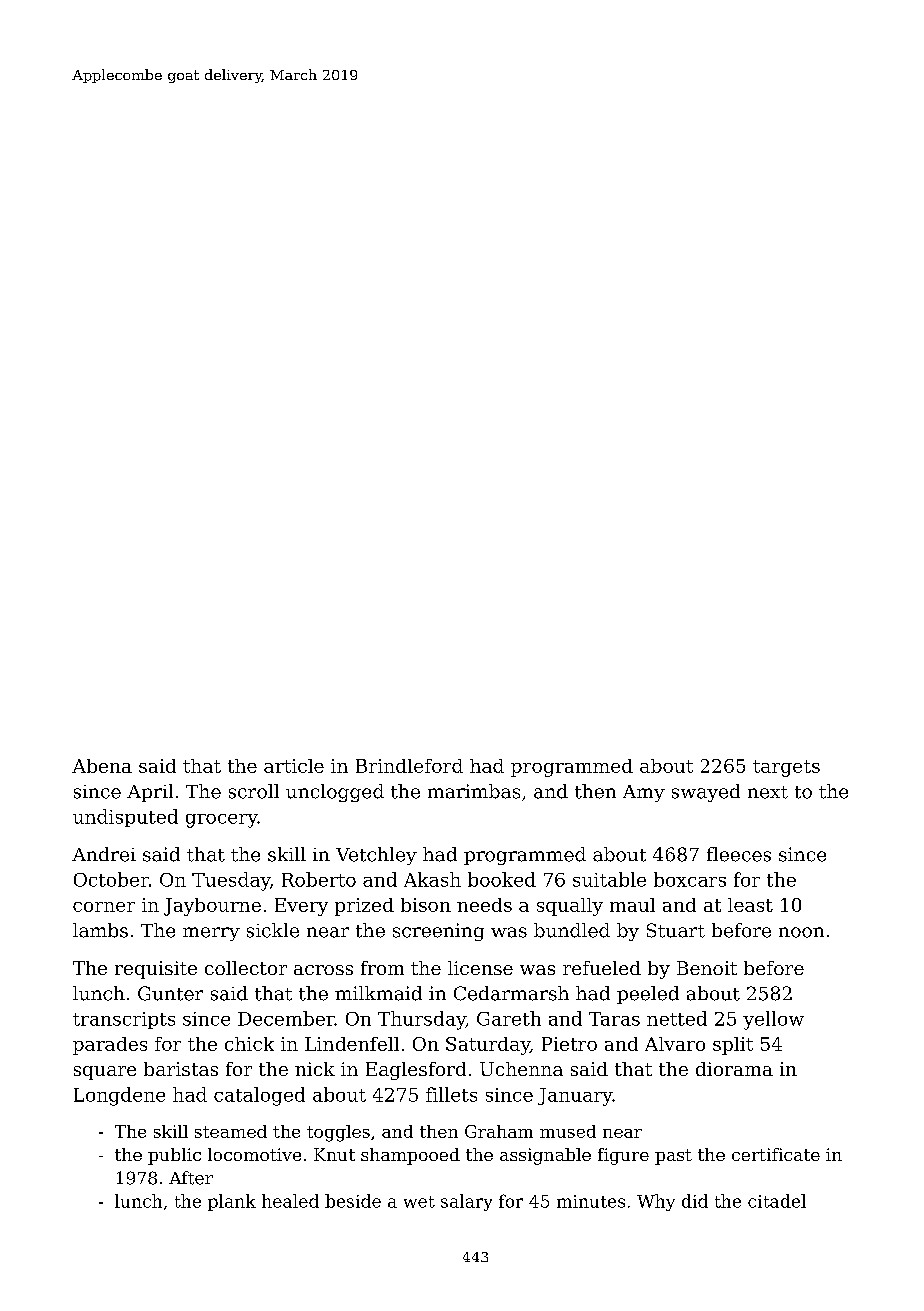  What do you see at coordinates (409, 766) in the screenshot?
I see `Brindleford` at bounding box center [409, 766].
